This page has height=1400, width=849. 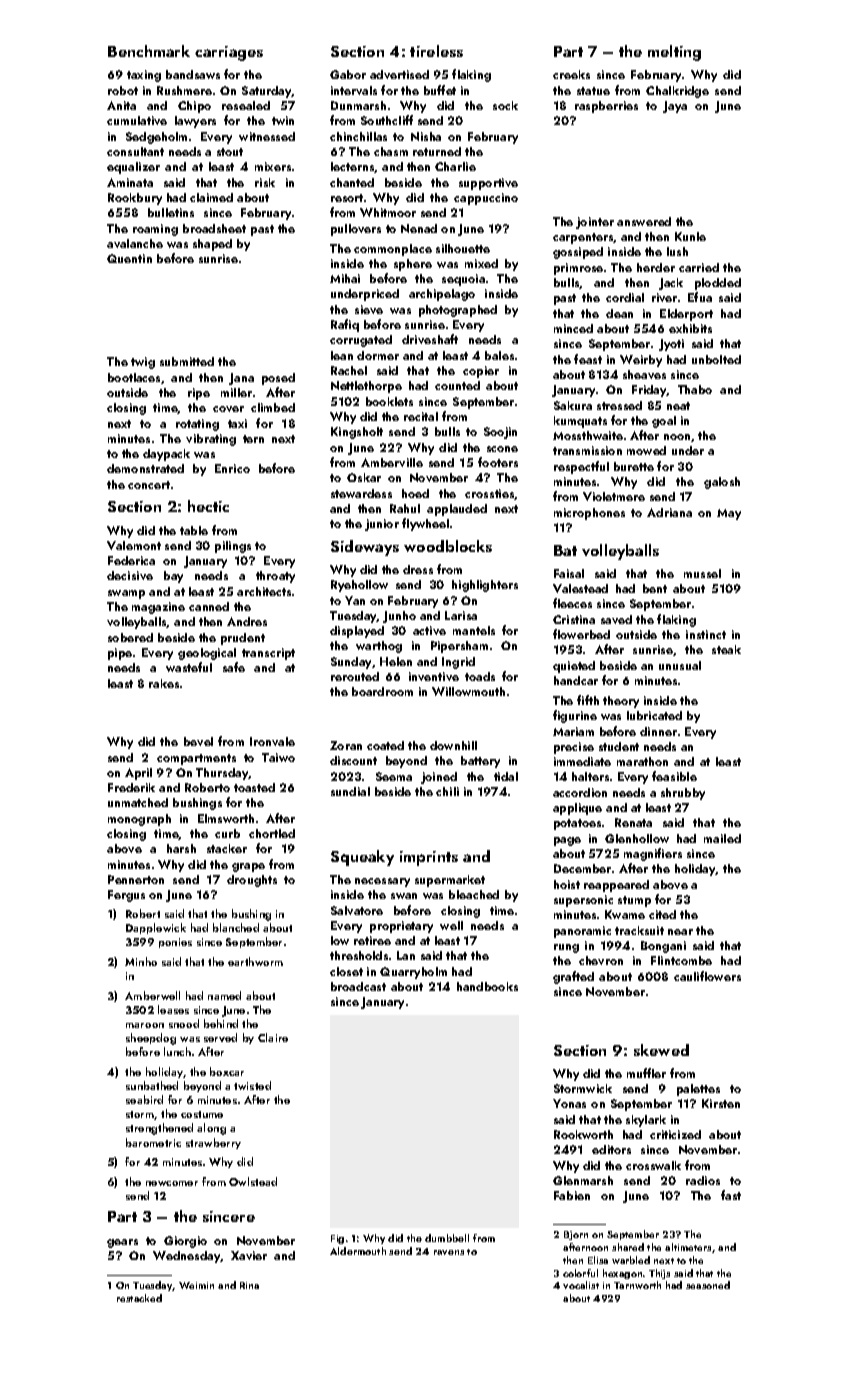 I want to click on Squeaky, so click(x=362, y=858).
